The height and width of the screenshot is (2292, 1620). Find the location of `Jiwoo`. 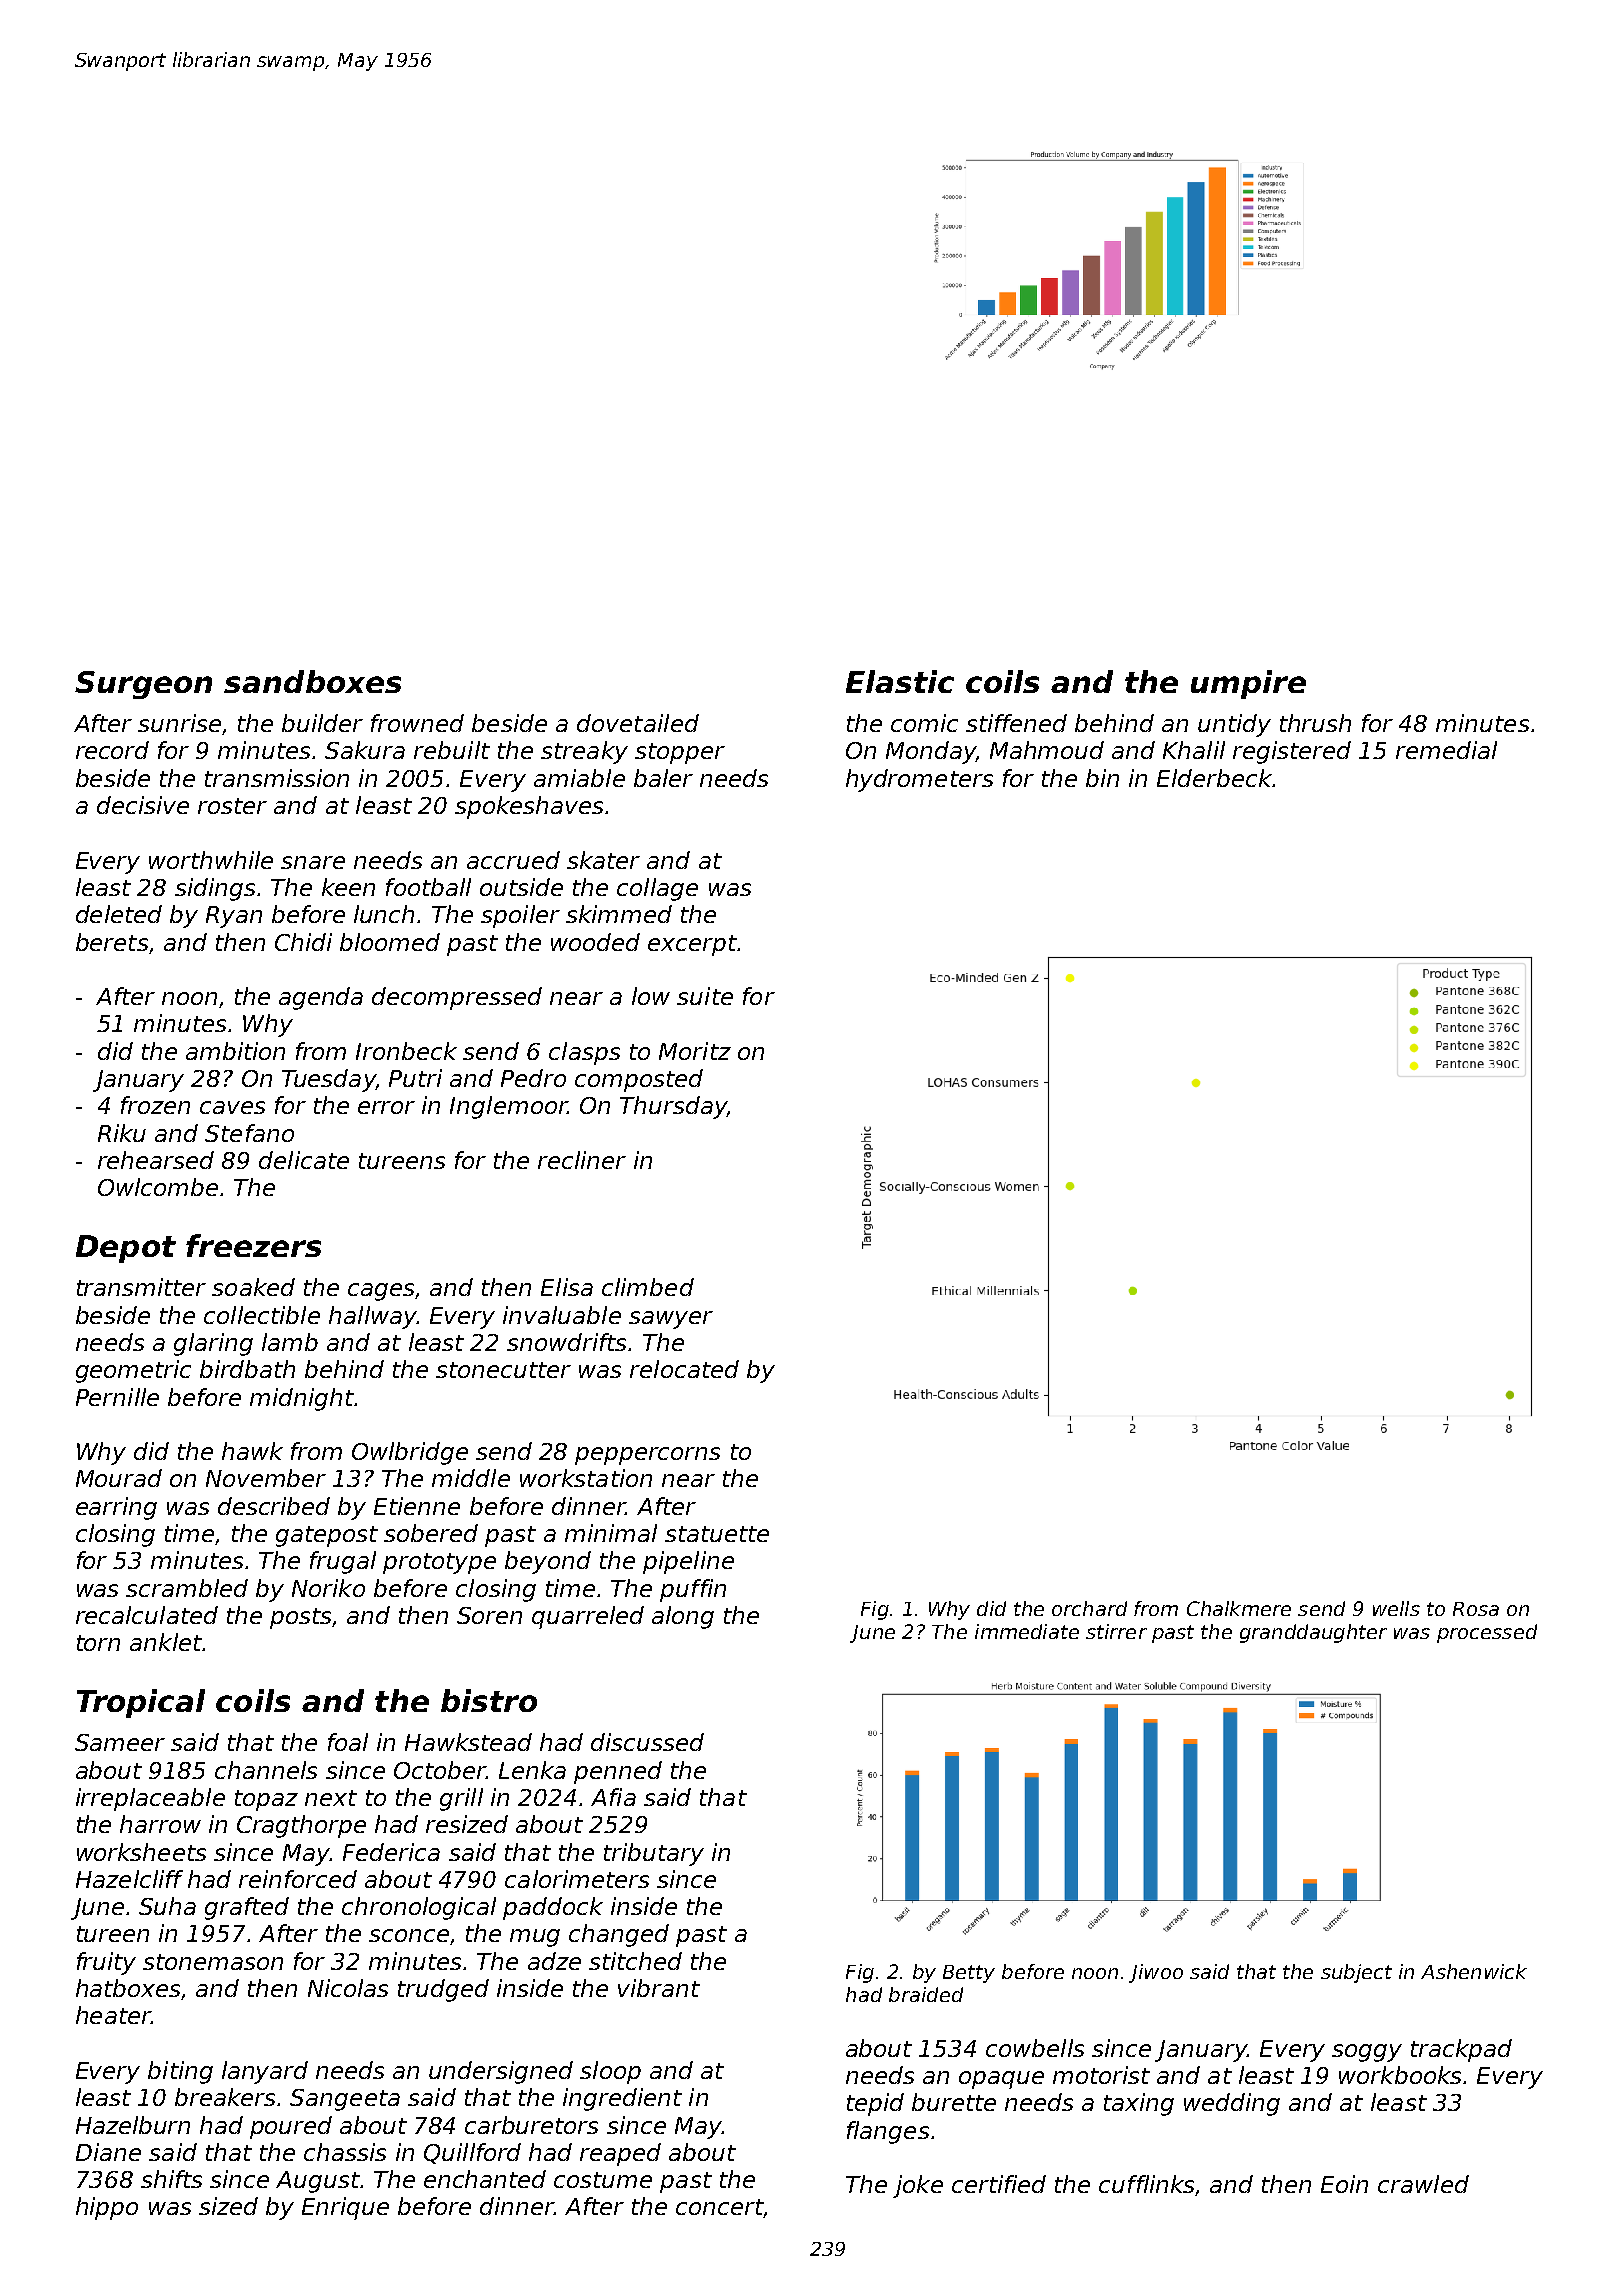

Jiwoo is located at coordinates (1156, 1973).
